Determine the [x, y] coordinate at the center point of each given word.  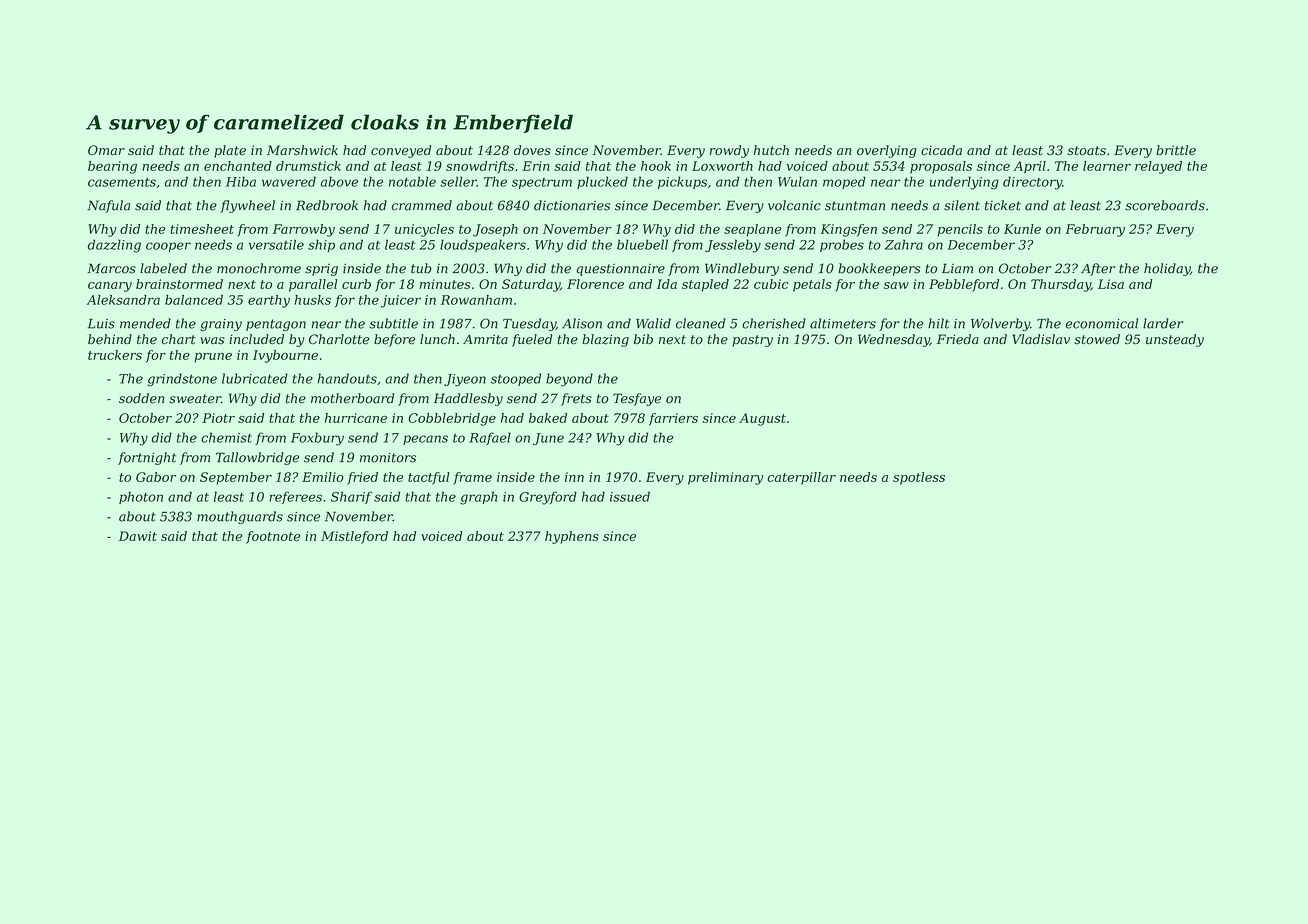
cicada [941, 150]
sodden [141, 398]
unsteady [1175, 340]
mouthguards [240, 517]
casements [122, 182]
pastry [752, 341]
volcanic [794, 205]
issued [630, 496]
